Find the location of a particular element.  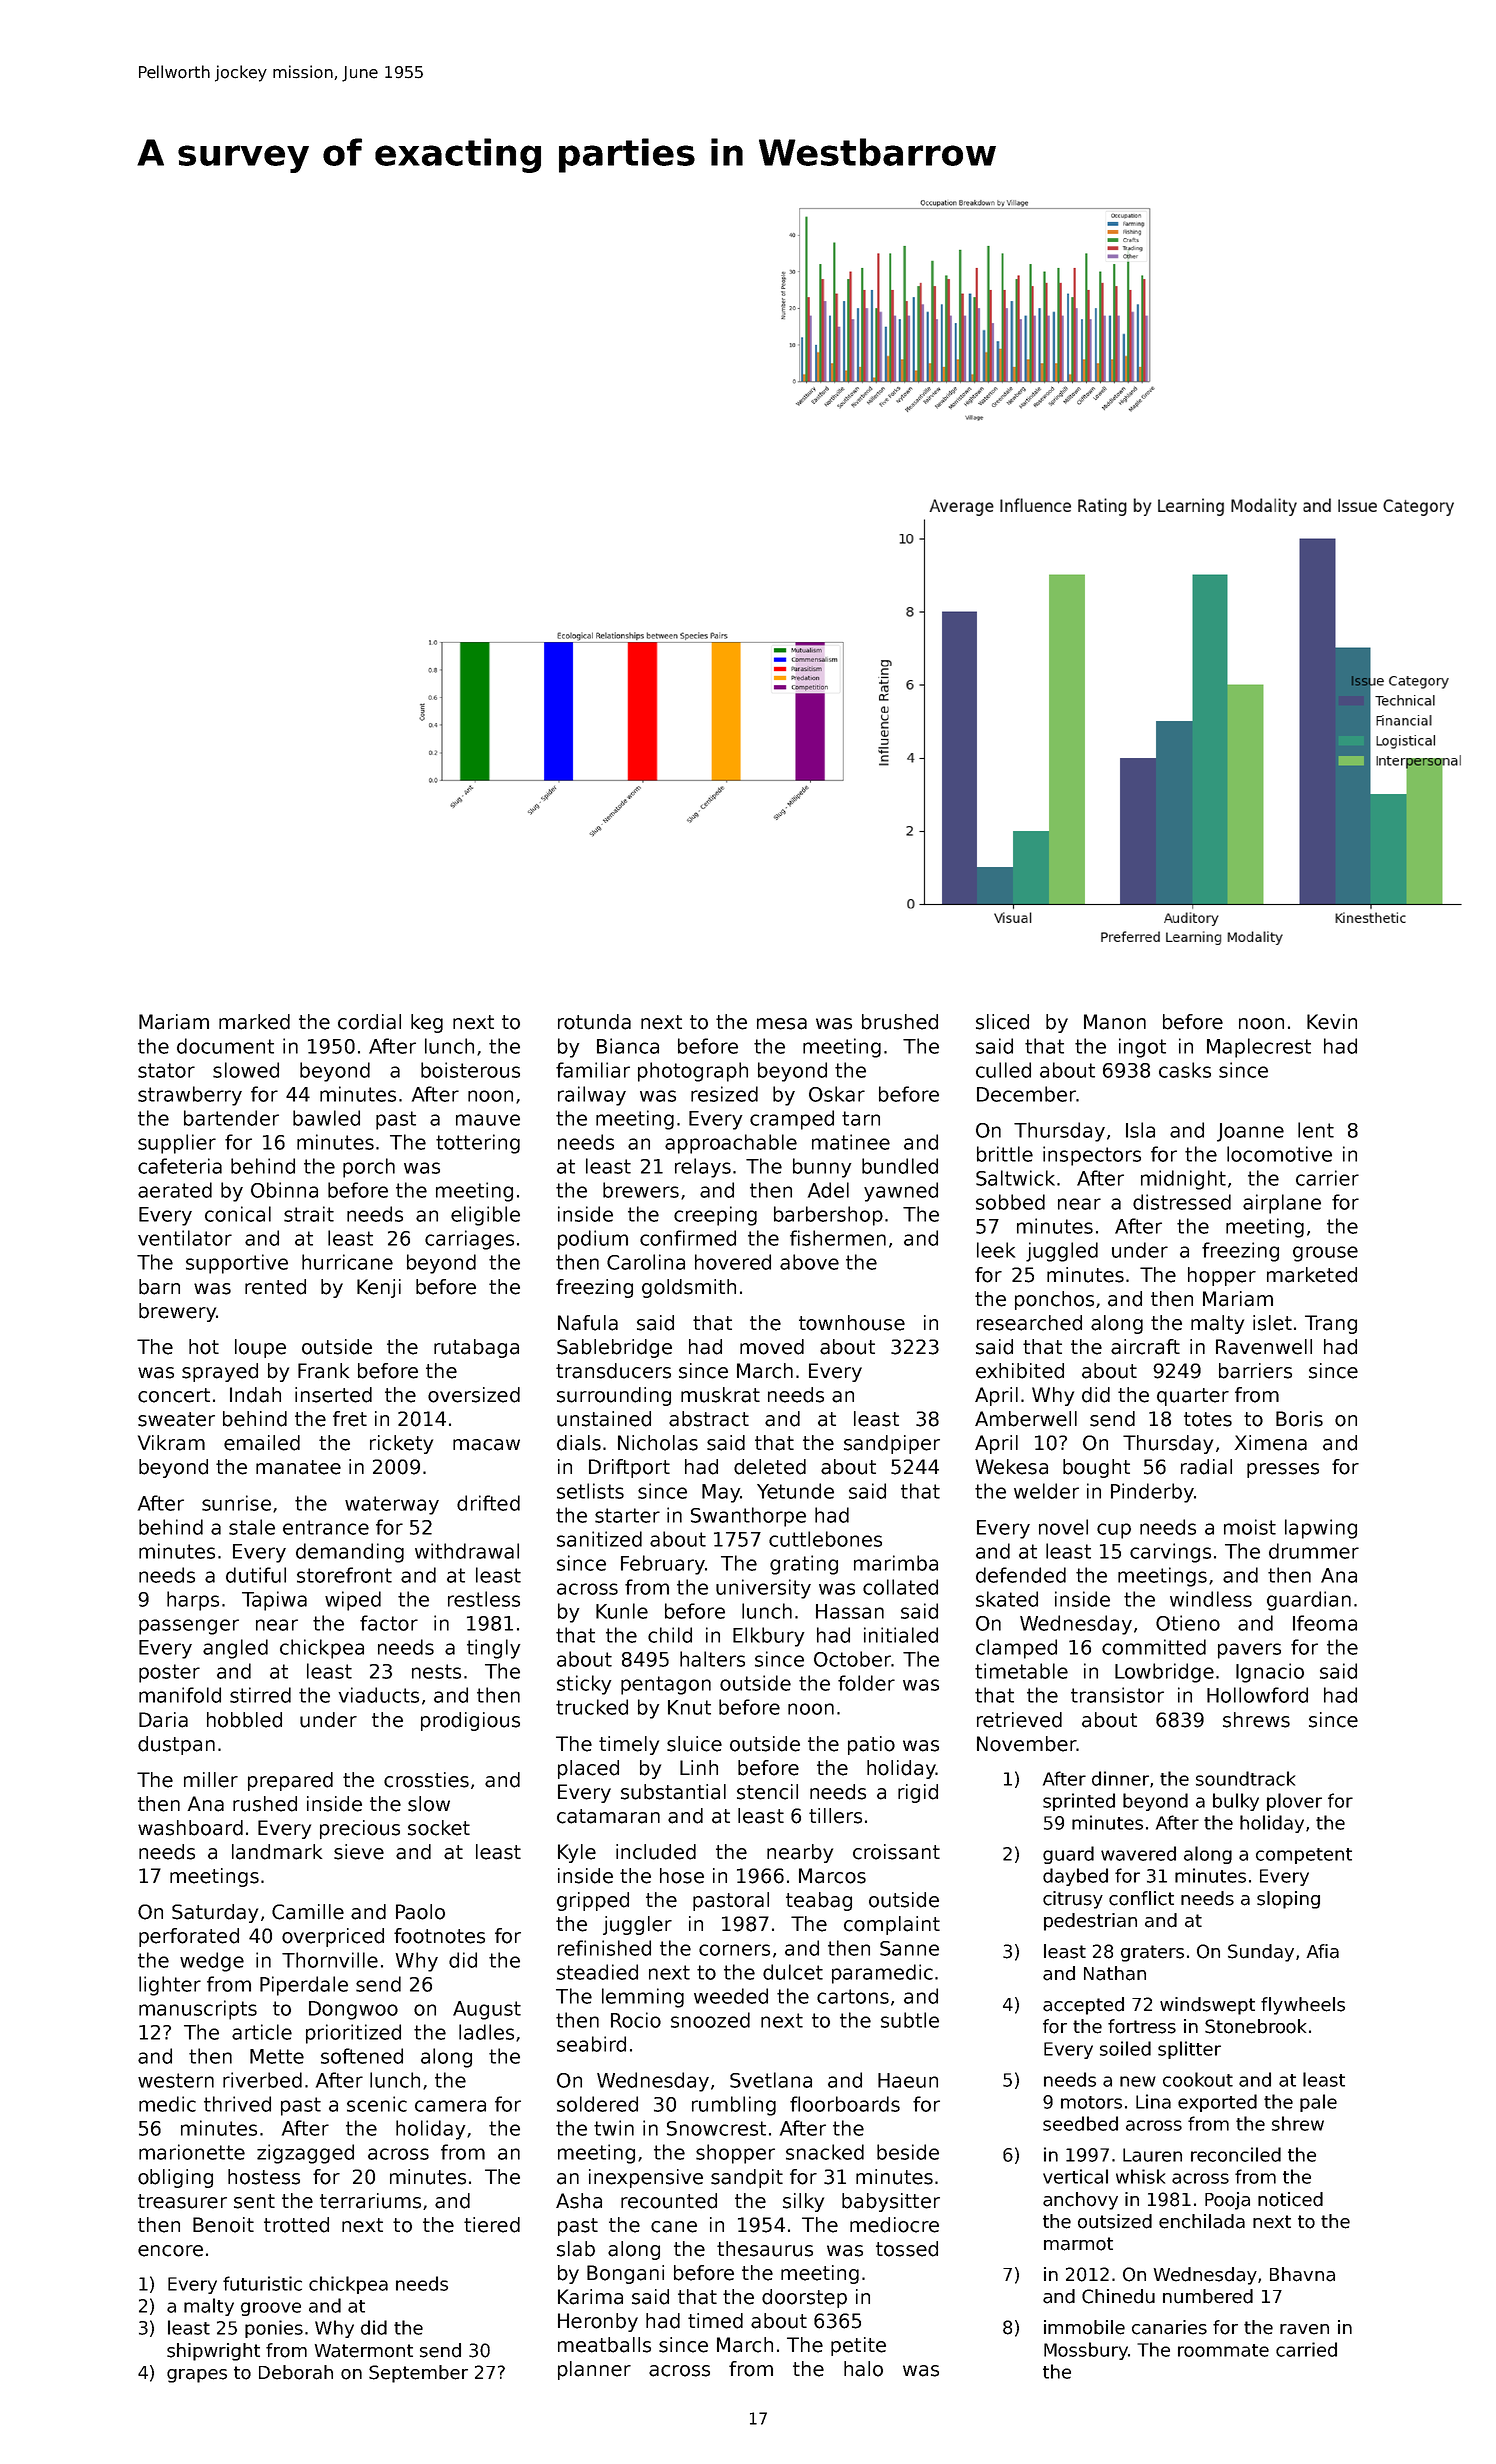

rotunda is located at coordinates (594, 1022).
